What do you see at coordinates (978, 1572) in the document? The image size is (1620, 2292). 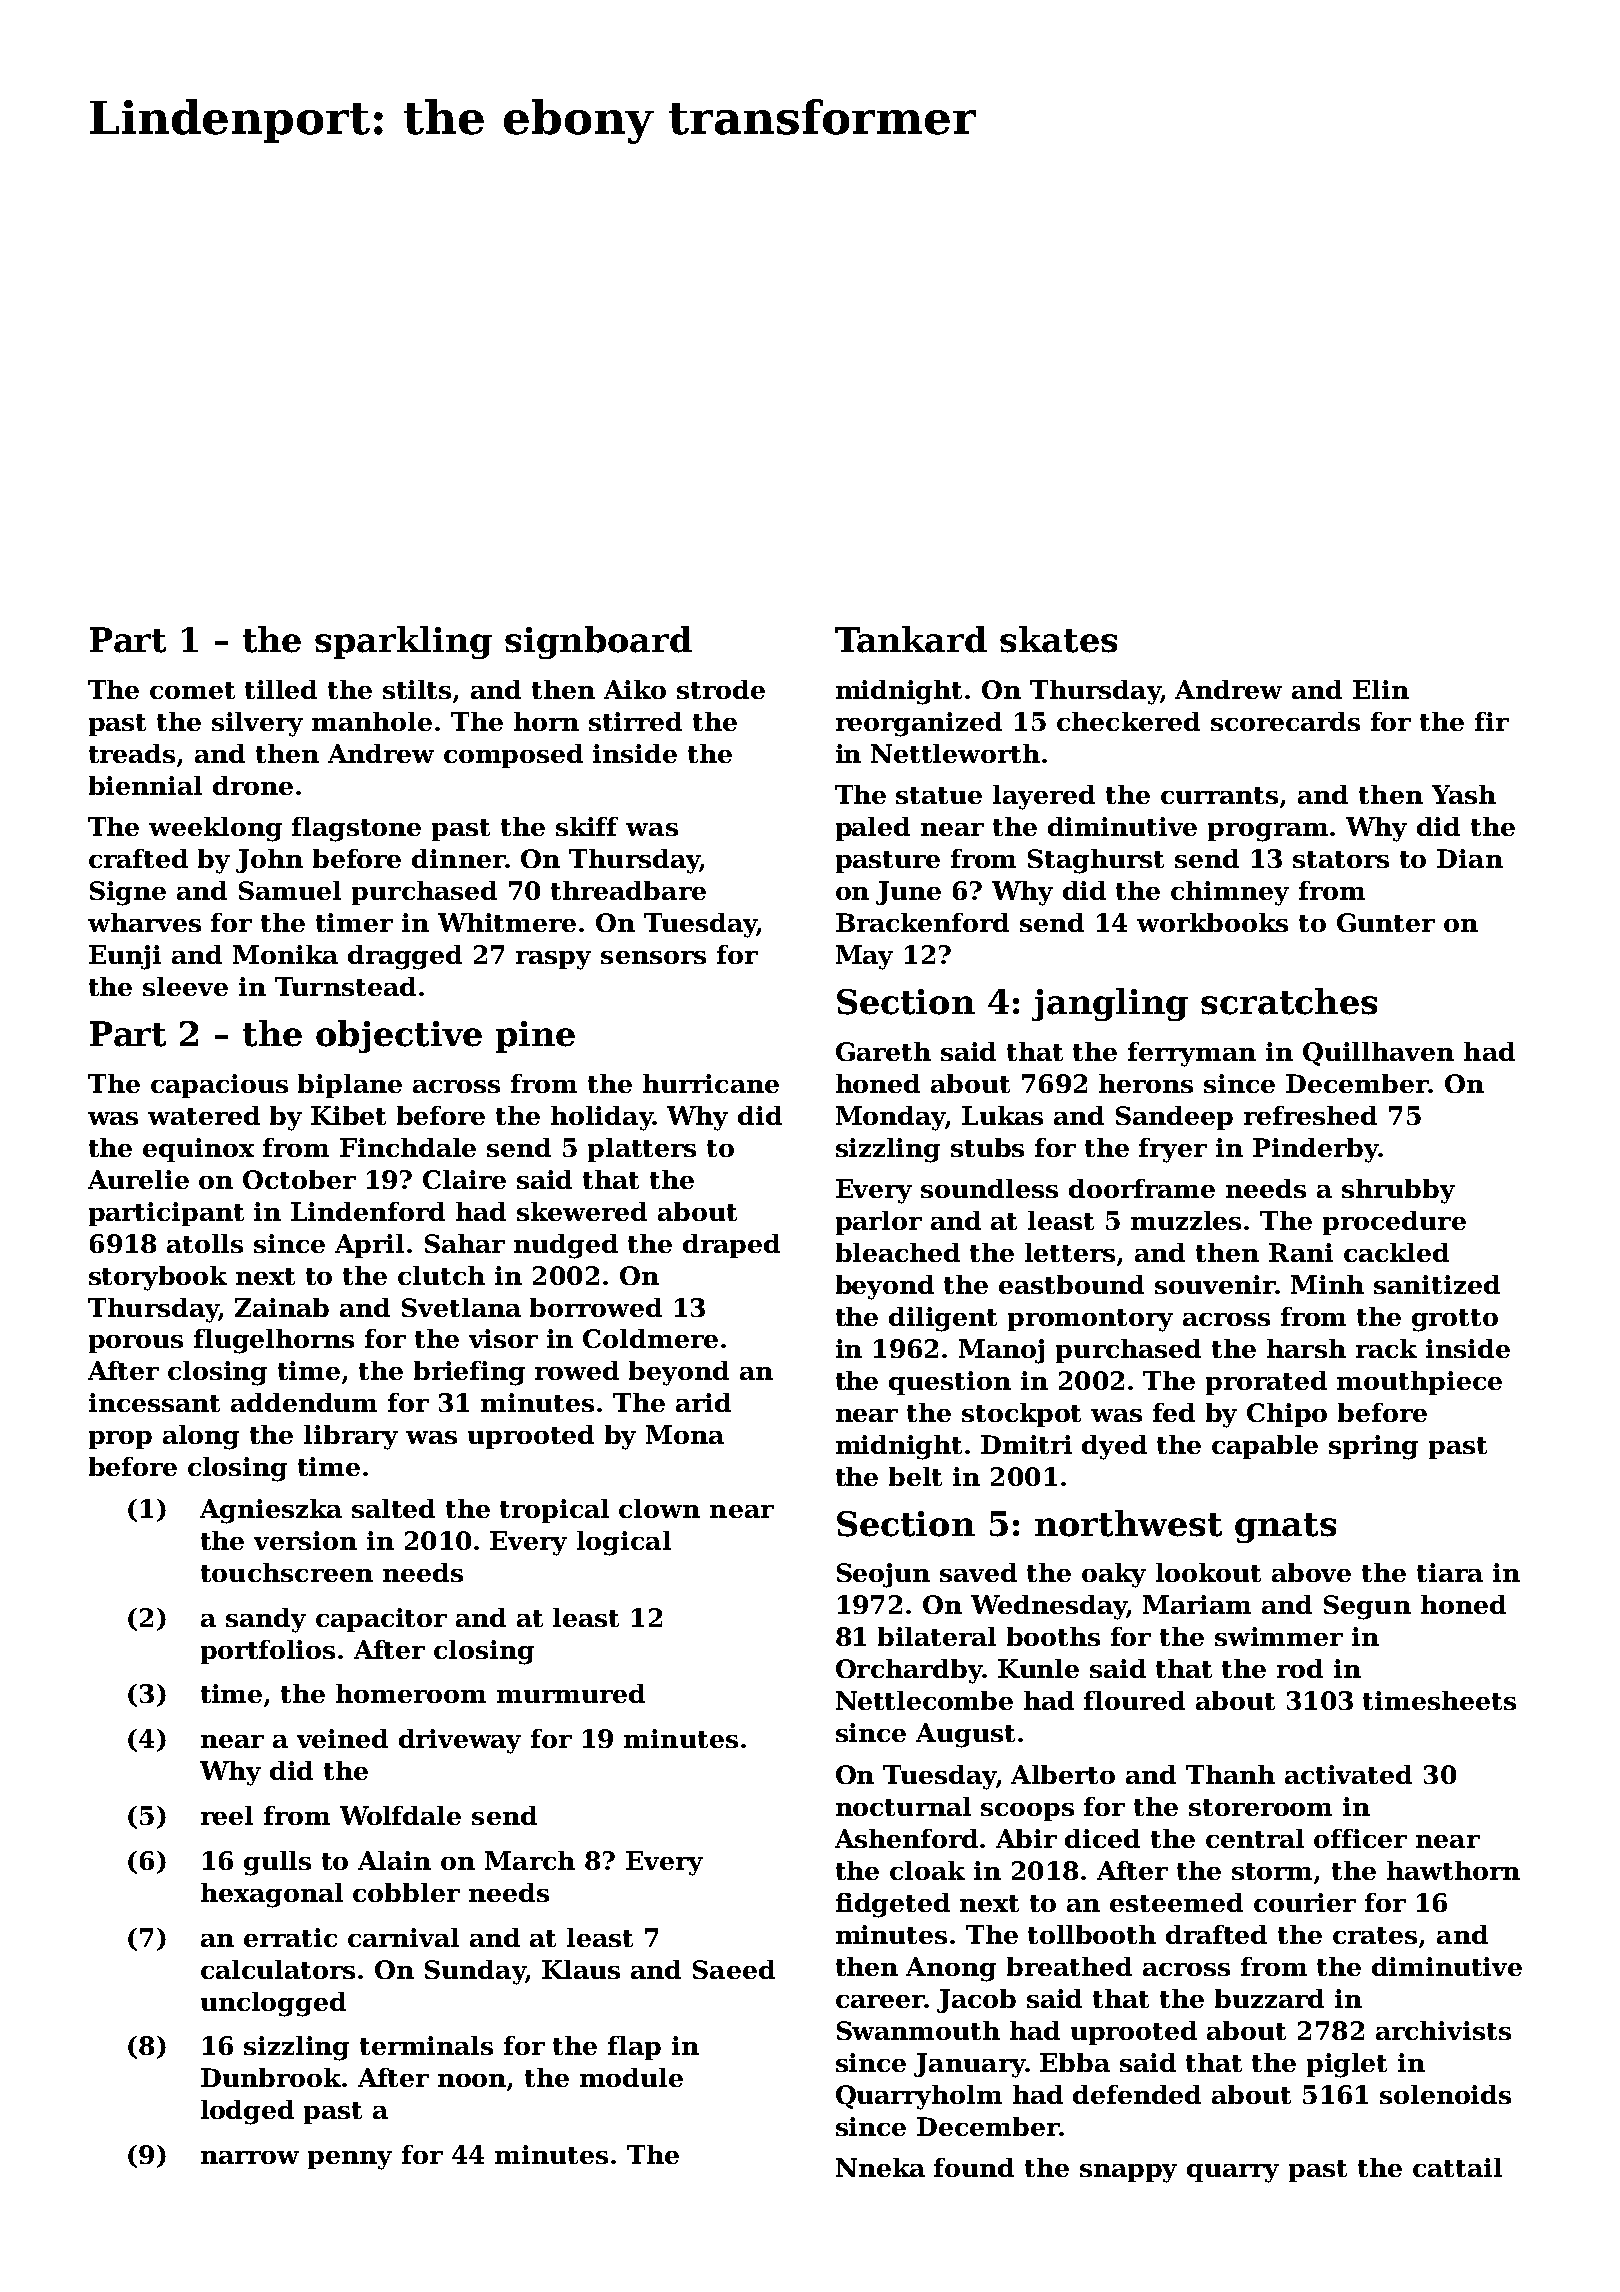 I see `saved` at bounding box center [978, 1572].
